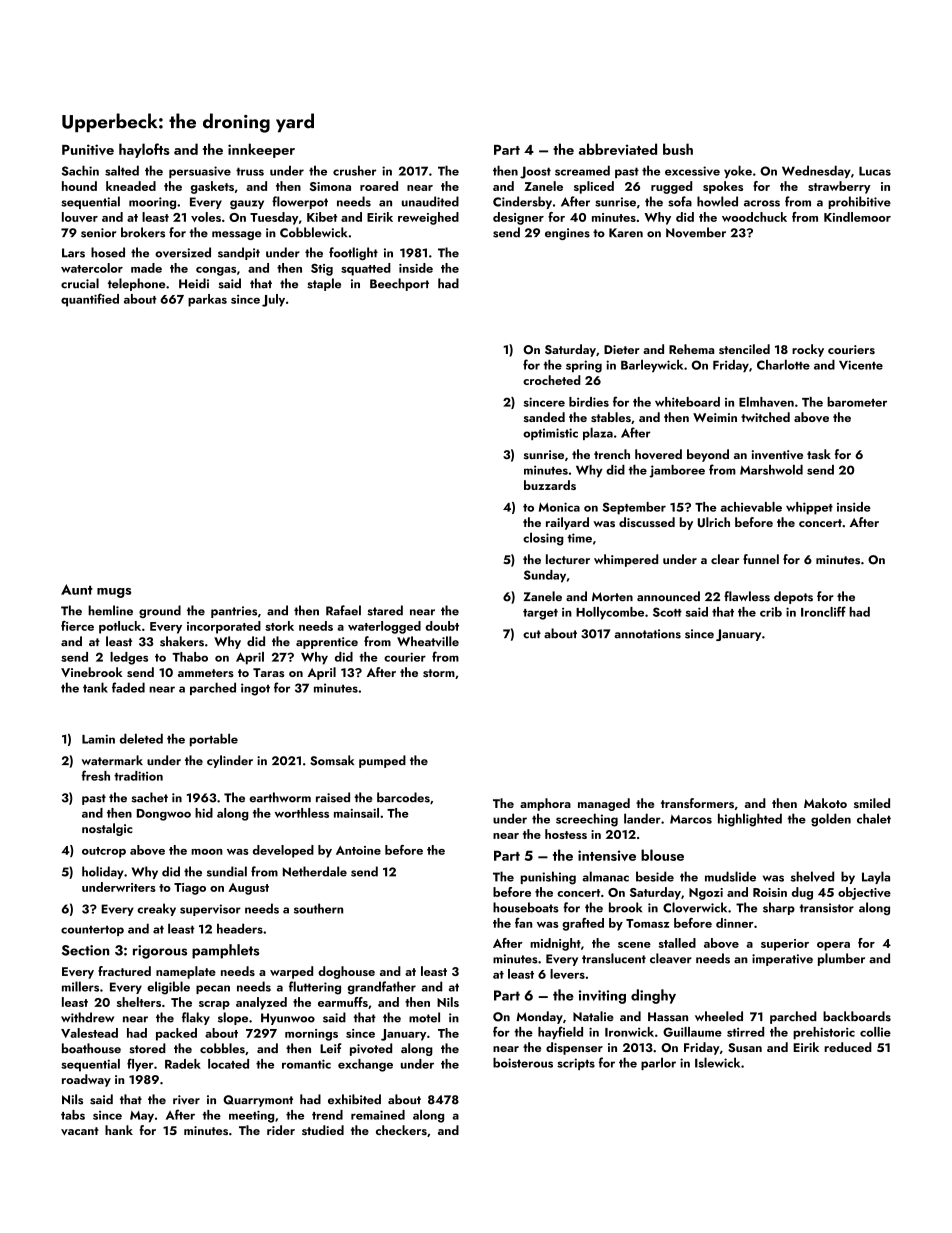  Describe the element at coordinates (697, 803) in the screenshot. I see `transformers` at that location.
